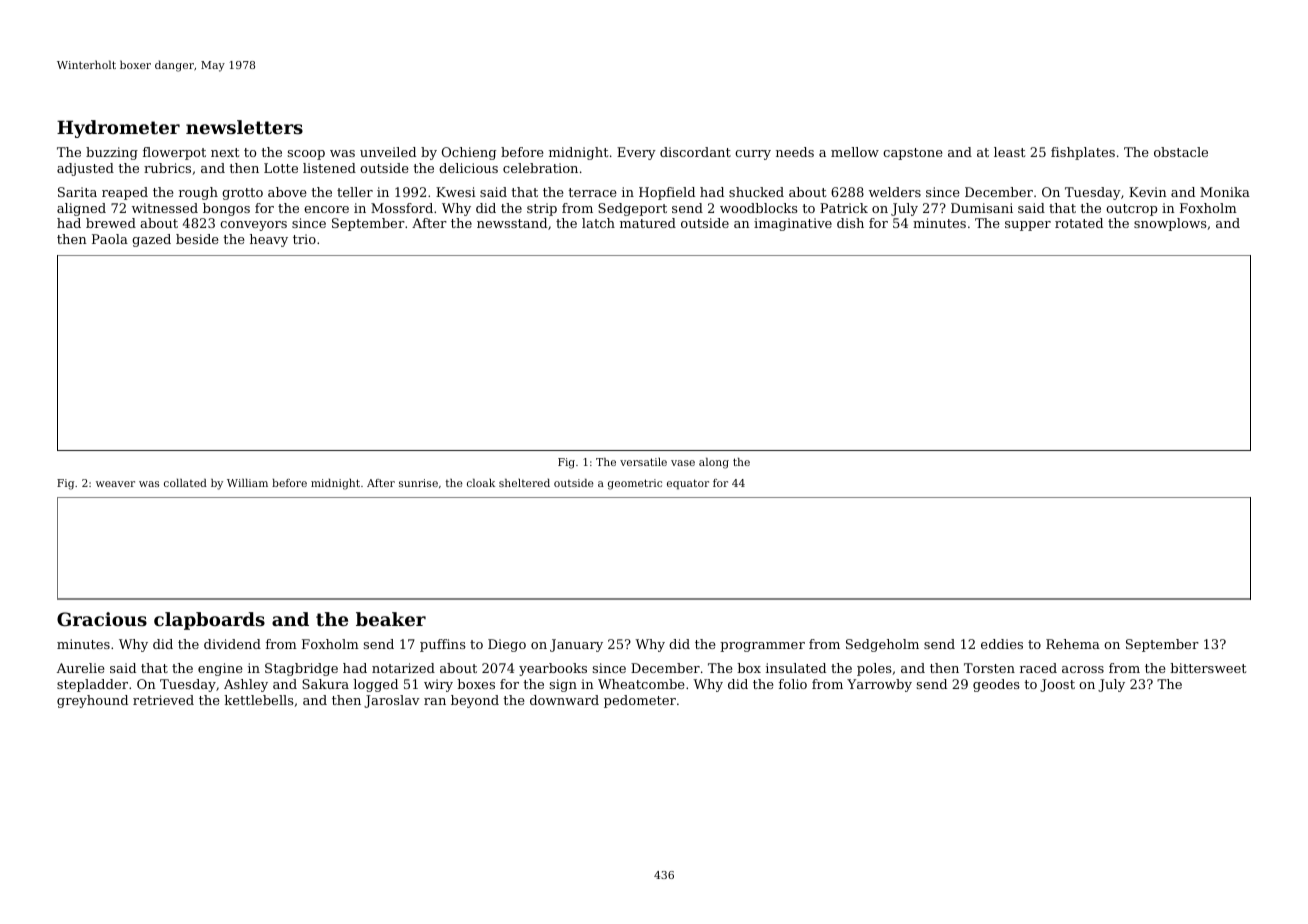 This screenshot has width=1308, height=924. I want to click on aligned, so click(81, 209).
